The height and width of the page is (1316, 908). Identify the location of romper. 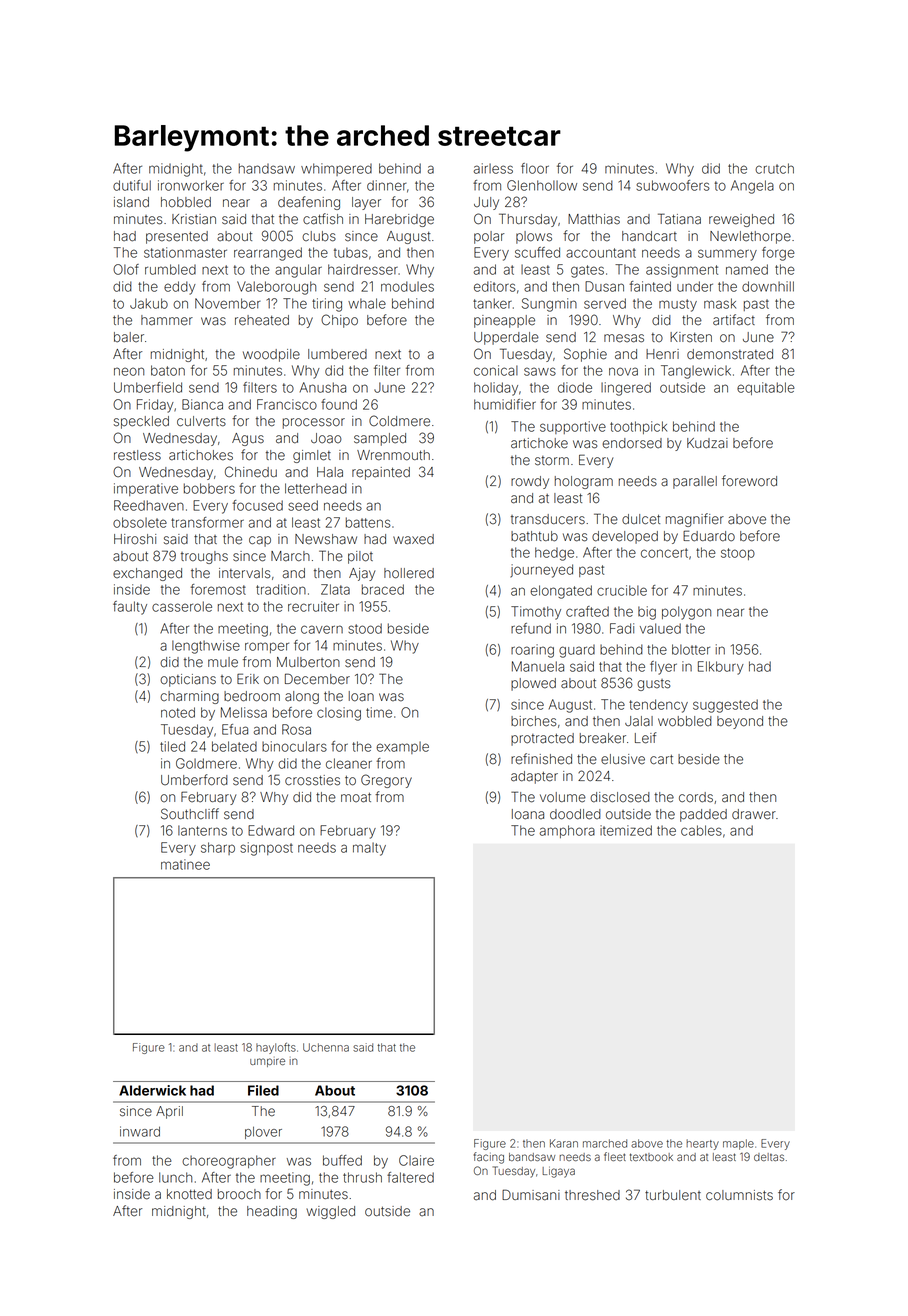
(267, 647).
